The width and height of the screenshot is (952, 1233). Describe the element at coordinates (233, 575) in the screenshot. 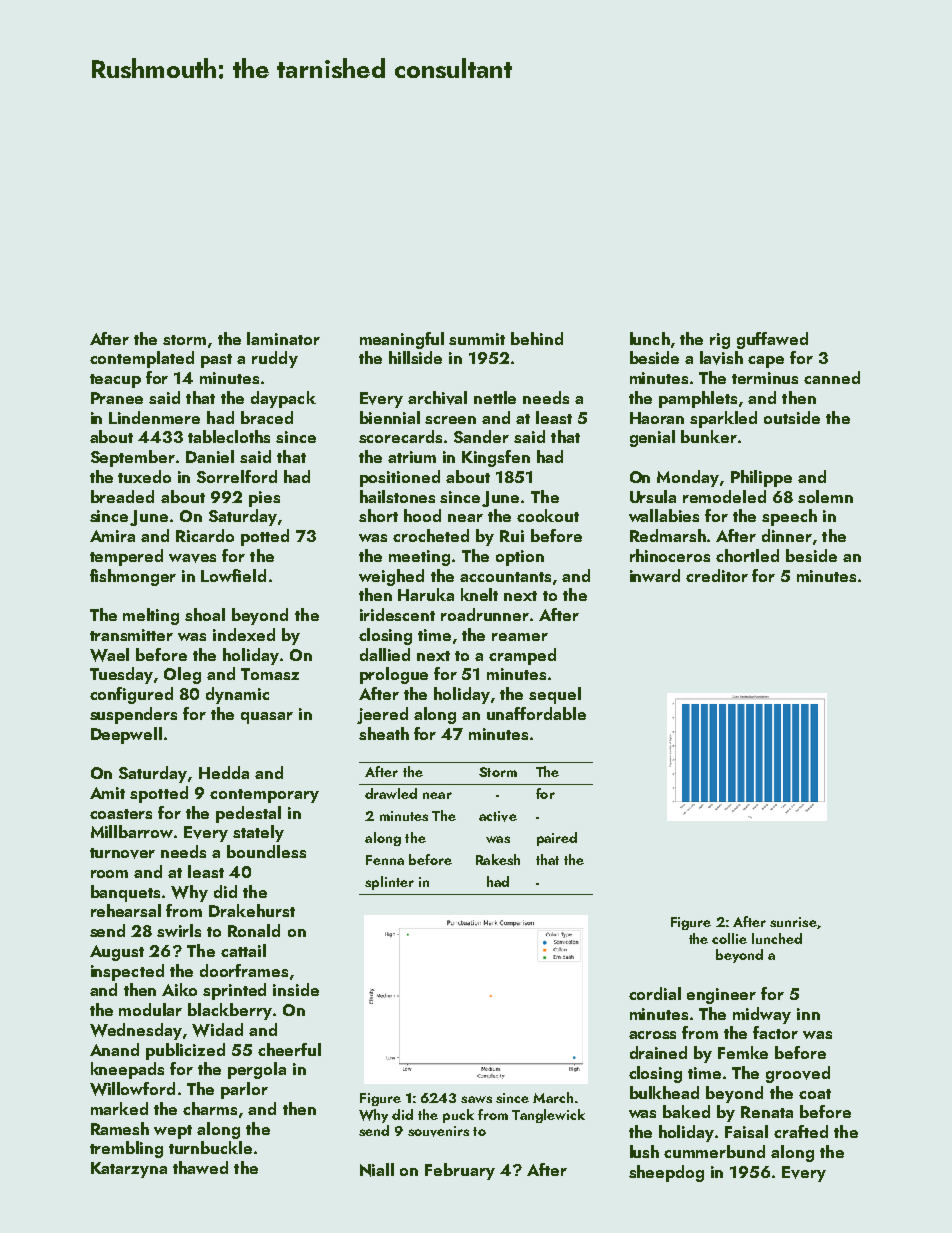

I see `Lowfield` at that location.
